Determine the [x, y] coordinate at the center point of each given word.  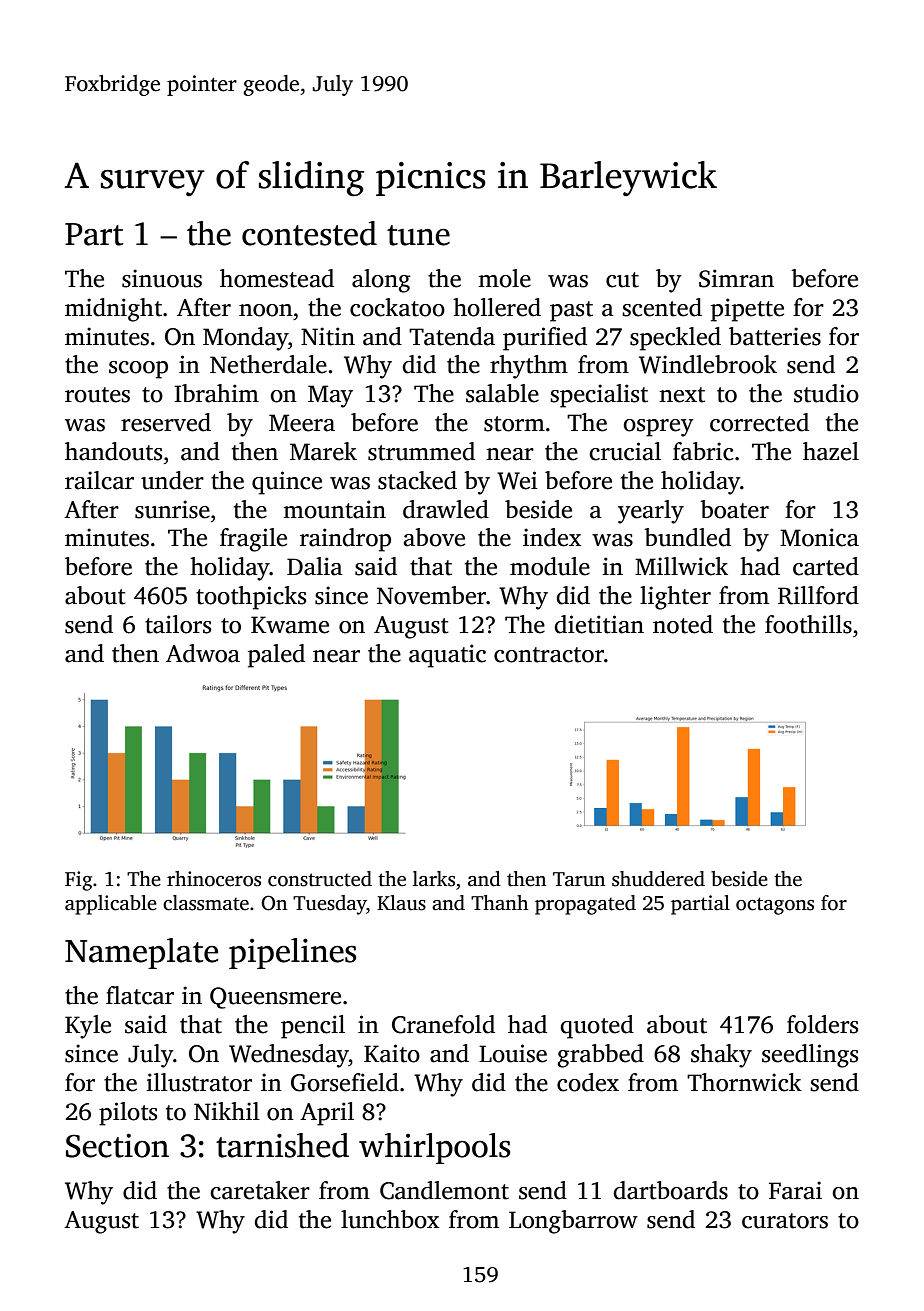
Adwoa [203, 653]
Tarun [579, 879]
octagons [775, 906]
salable [502, 393]
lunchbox [390, 1219]
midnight [113, 310]
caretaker [260, 1190]
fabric [703, 451]
